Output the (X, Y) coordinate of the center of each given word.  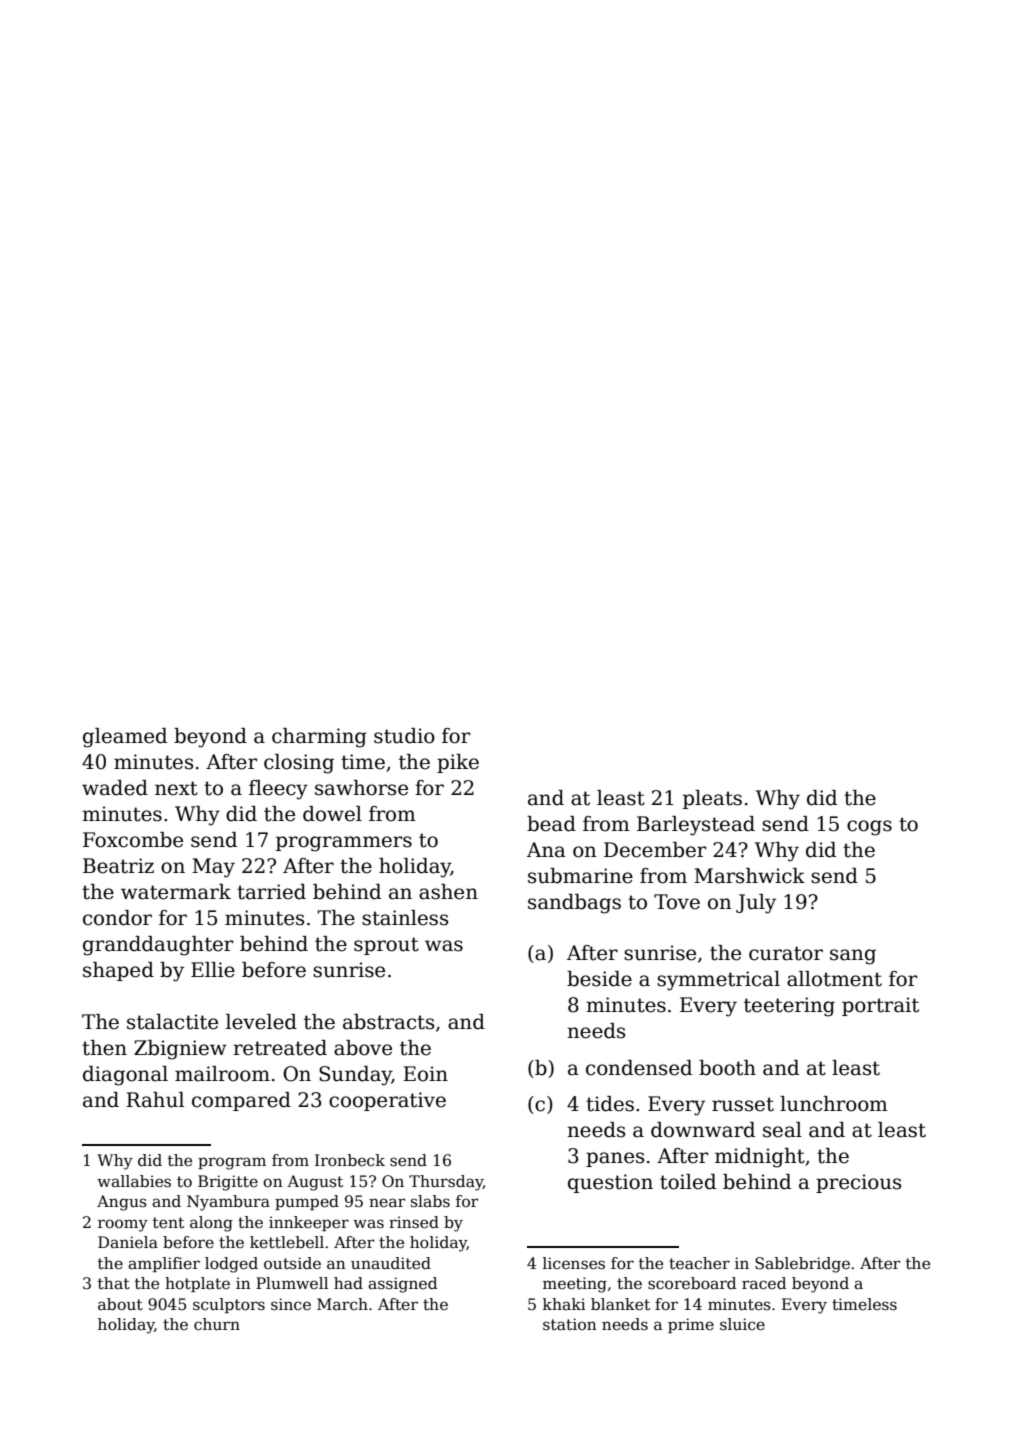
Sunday (355, 1076)
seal (782, 1130)
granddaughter (158, 946)
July (756, 904)
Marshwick (749, 876)
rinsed (414, 1222)
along (211, 1224)
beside (599, 979)
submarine (580, 876)
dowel (332, 814)
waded (115, 788)
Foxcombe (133, 840)
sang (853, 957)
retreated (280, 1048)
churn (217, 1324)
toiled (688, 1182)
